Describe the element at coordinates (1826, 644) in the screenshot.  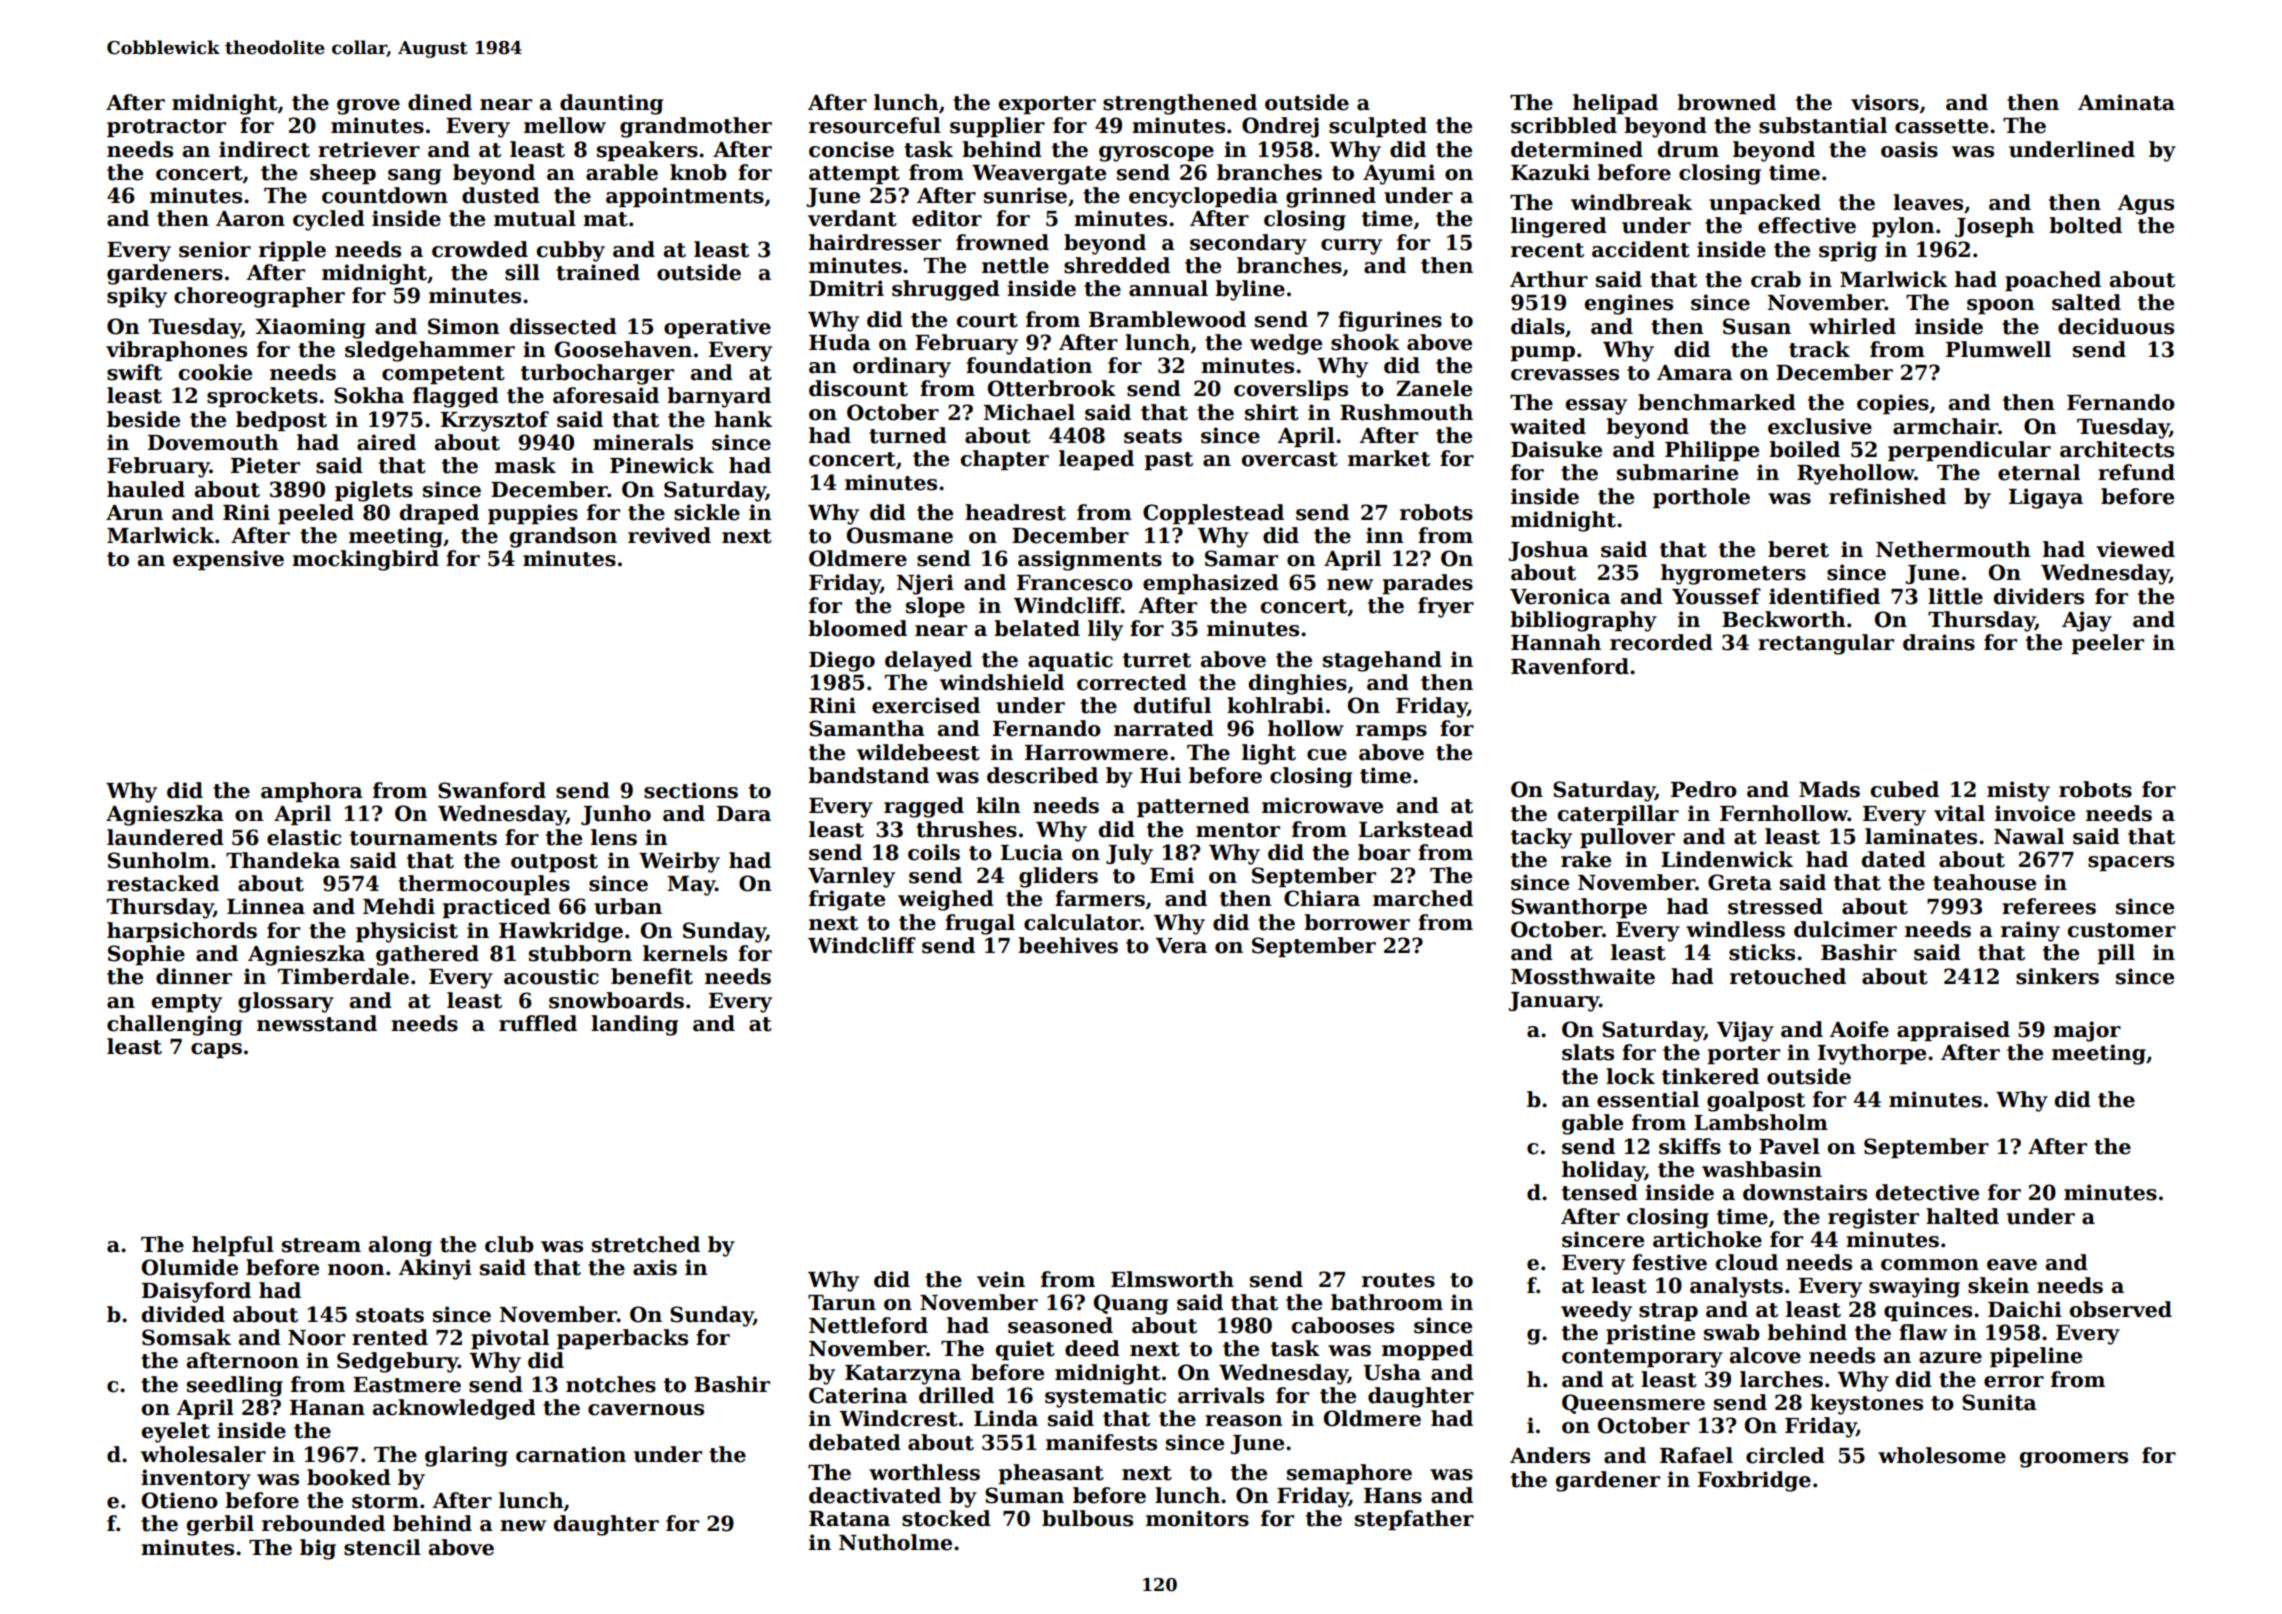
I see `rectangular` at that location.
